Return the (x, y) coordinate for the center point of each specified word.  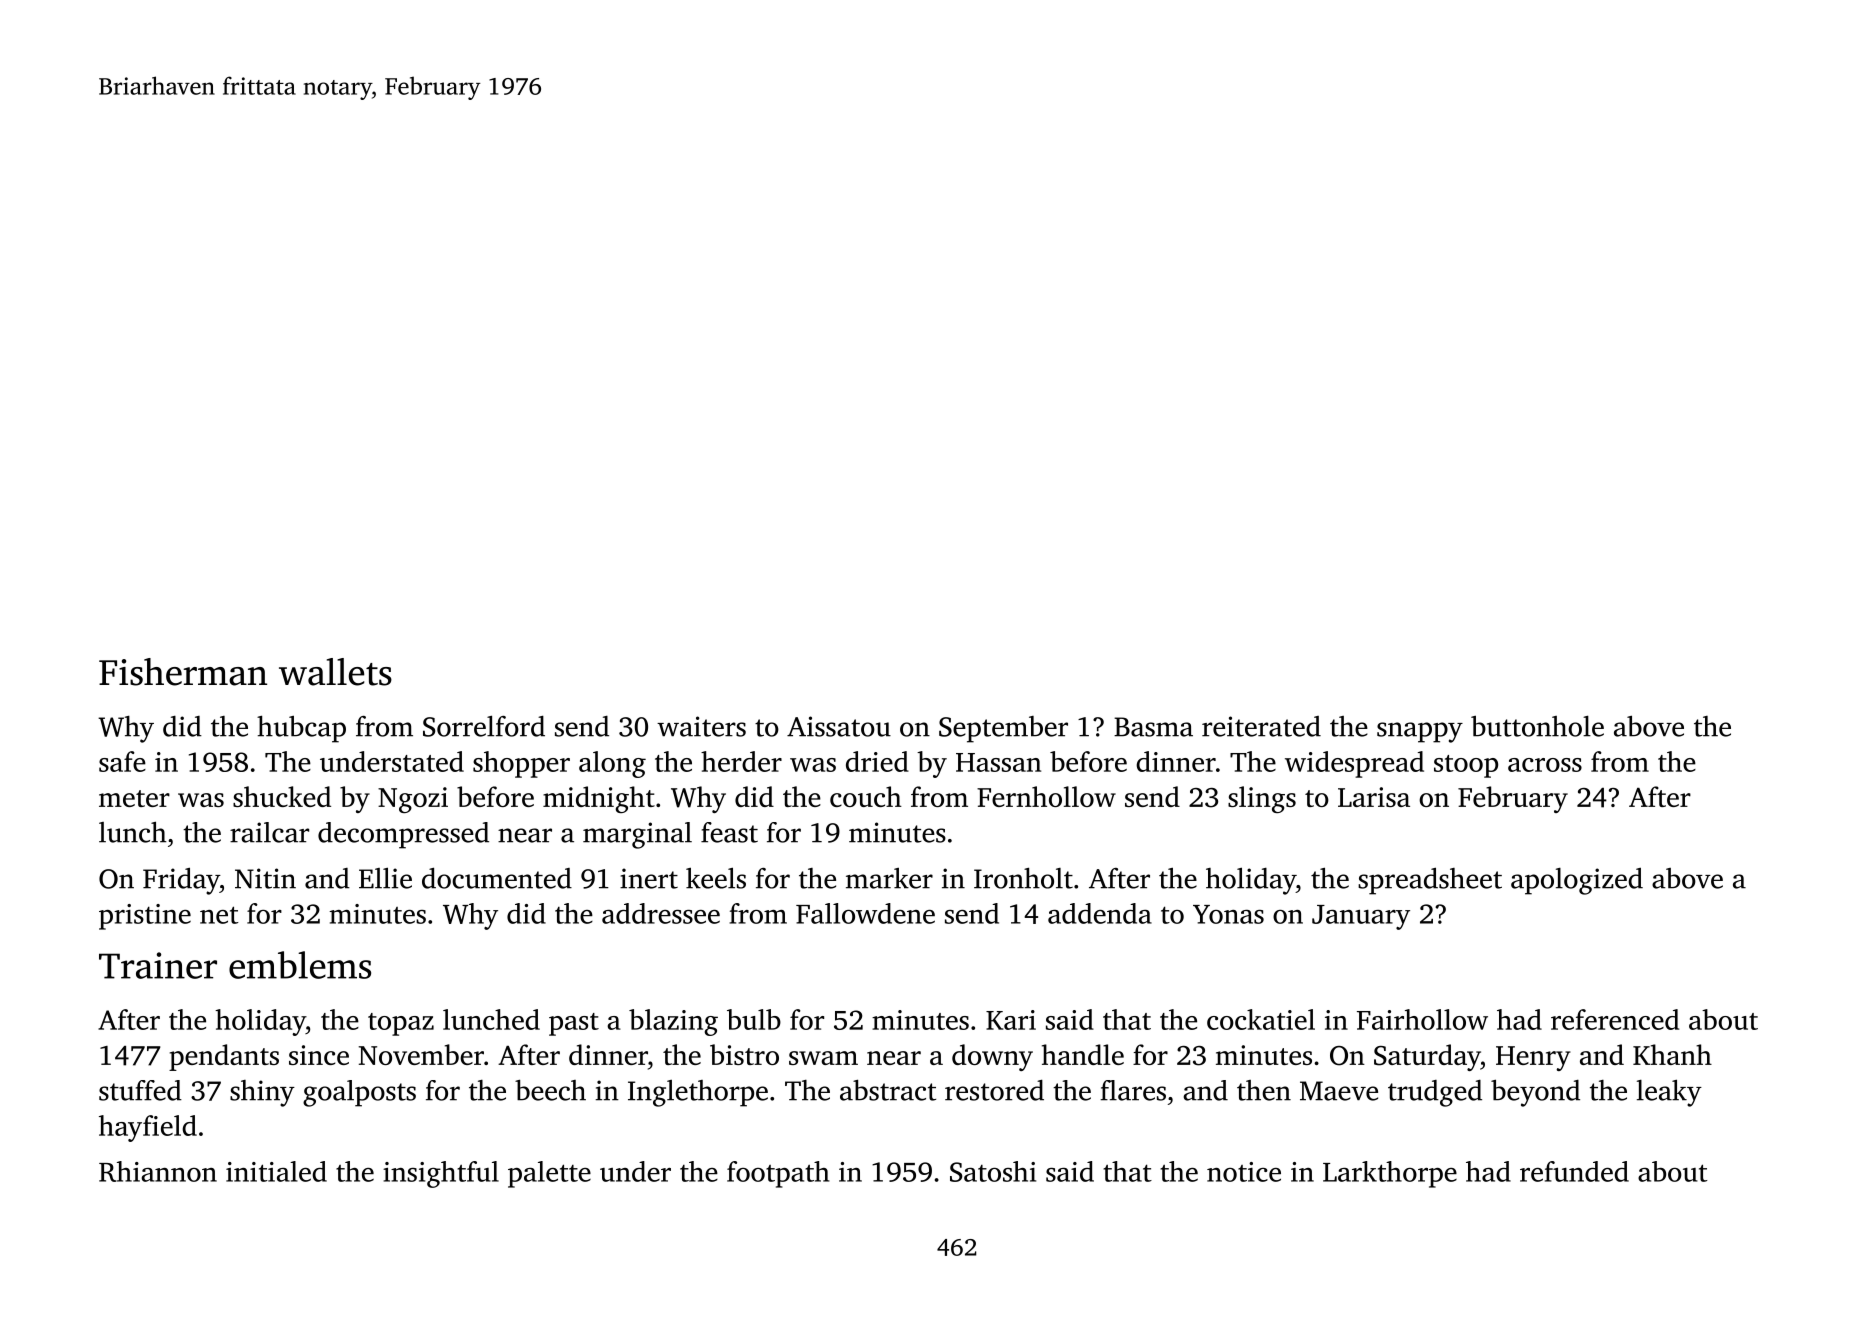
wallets (335, 672)
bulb (754, 1019)
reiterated (1261, 726)
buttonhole (1537, 726)
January (1361, 917)
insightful (441, 1174)
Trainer (158, 965)
